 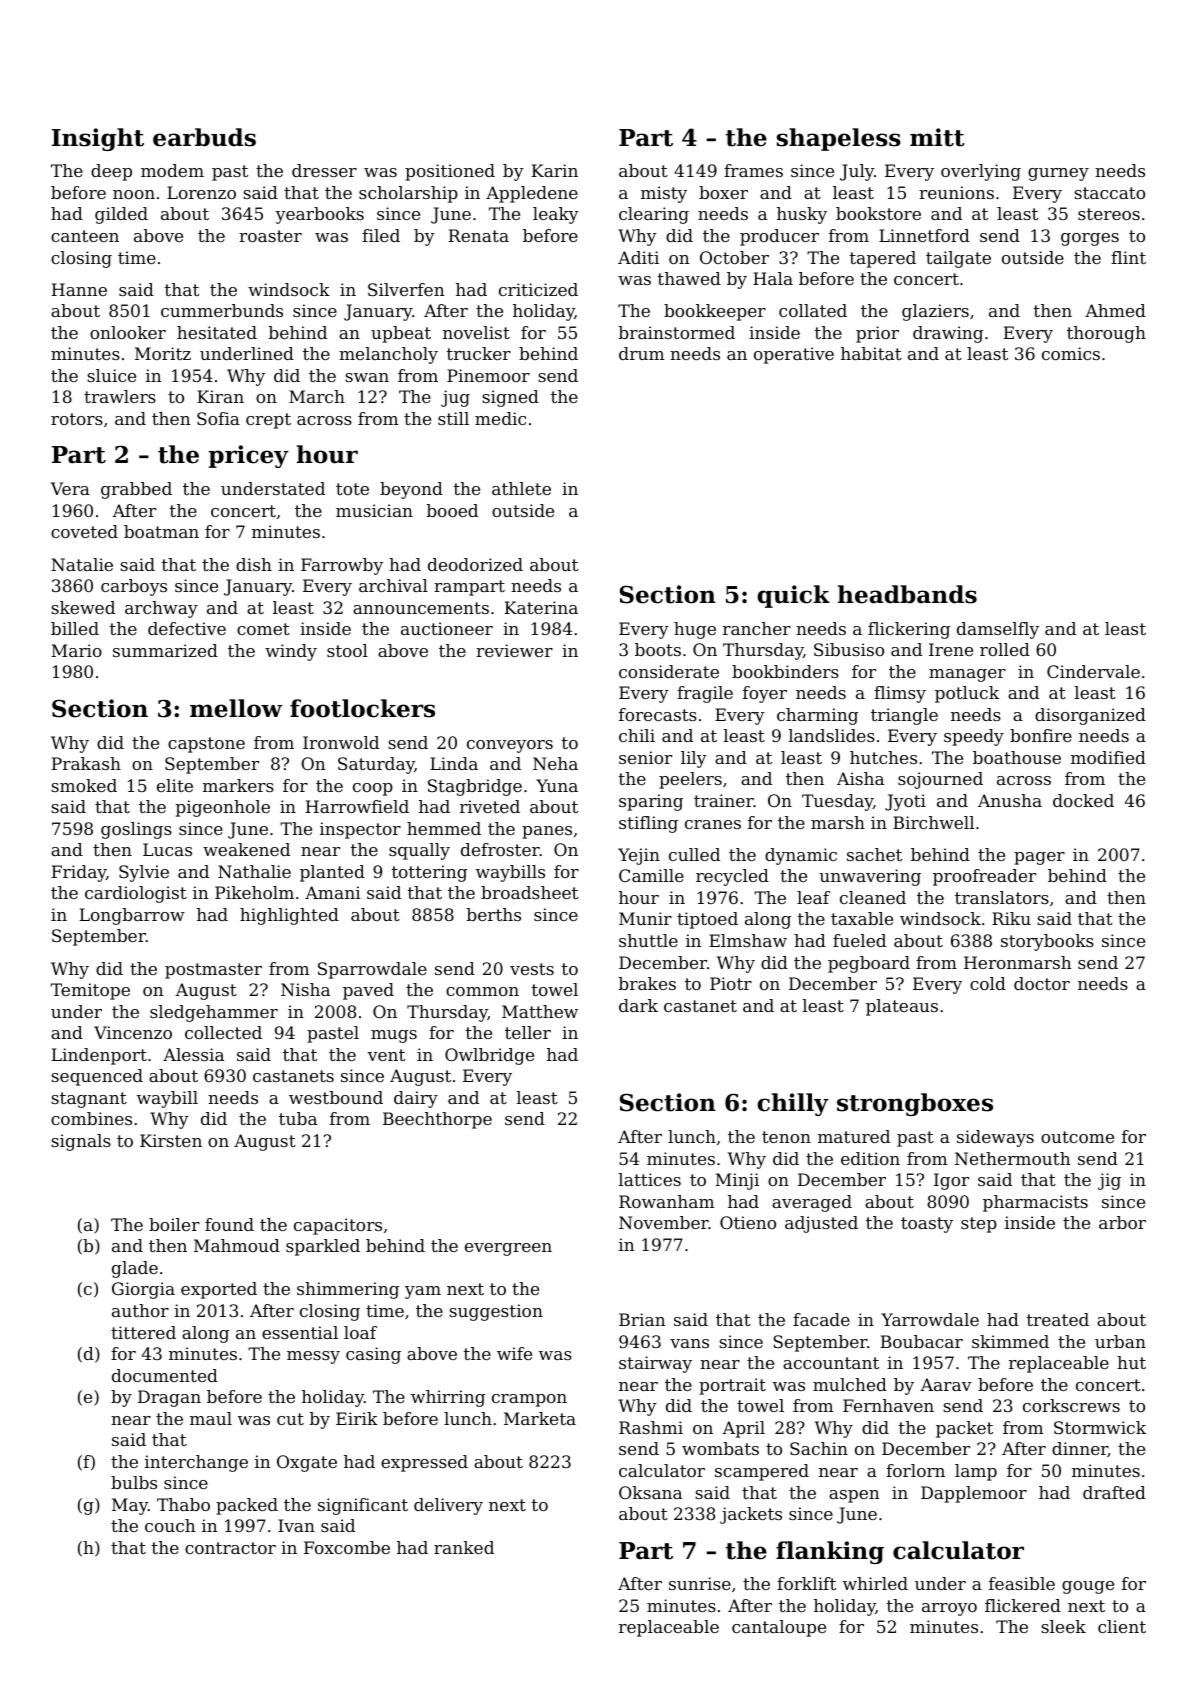 What do you see at coordinates (84, 785) in the page?
I see `smoked` at bounding box center [84, 785].
